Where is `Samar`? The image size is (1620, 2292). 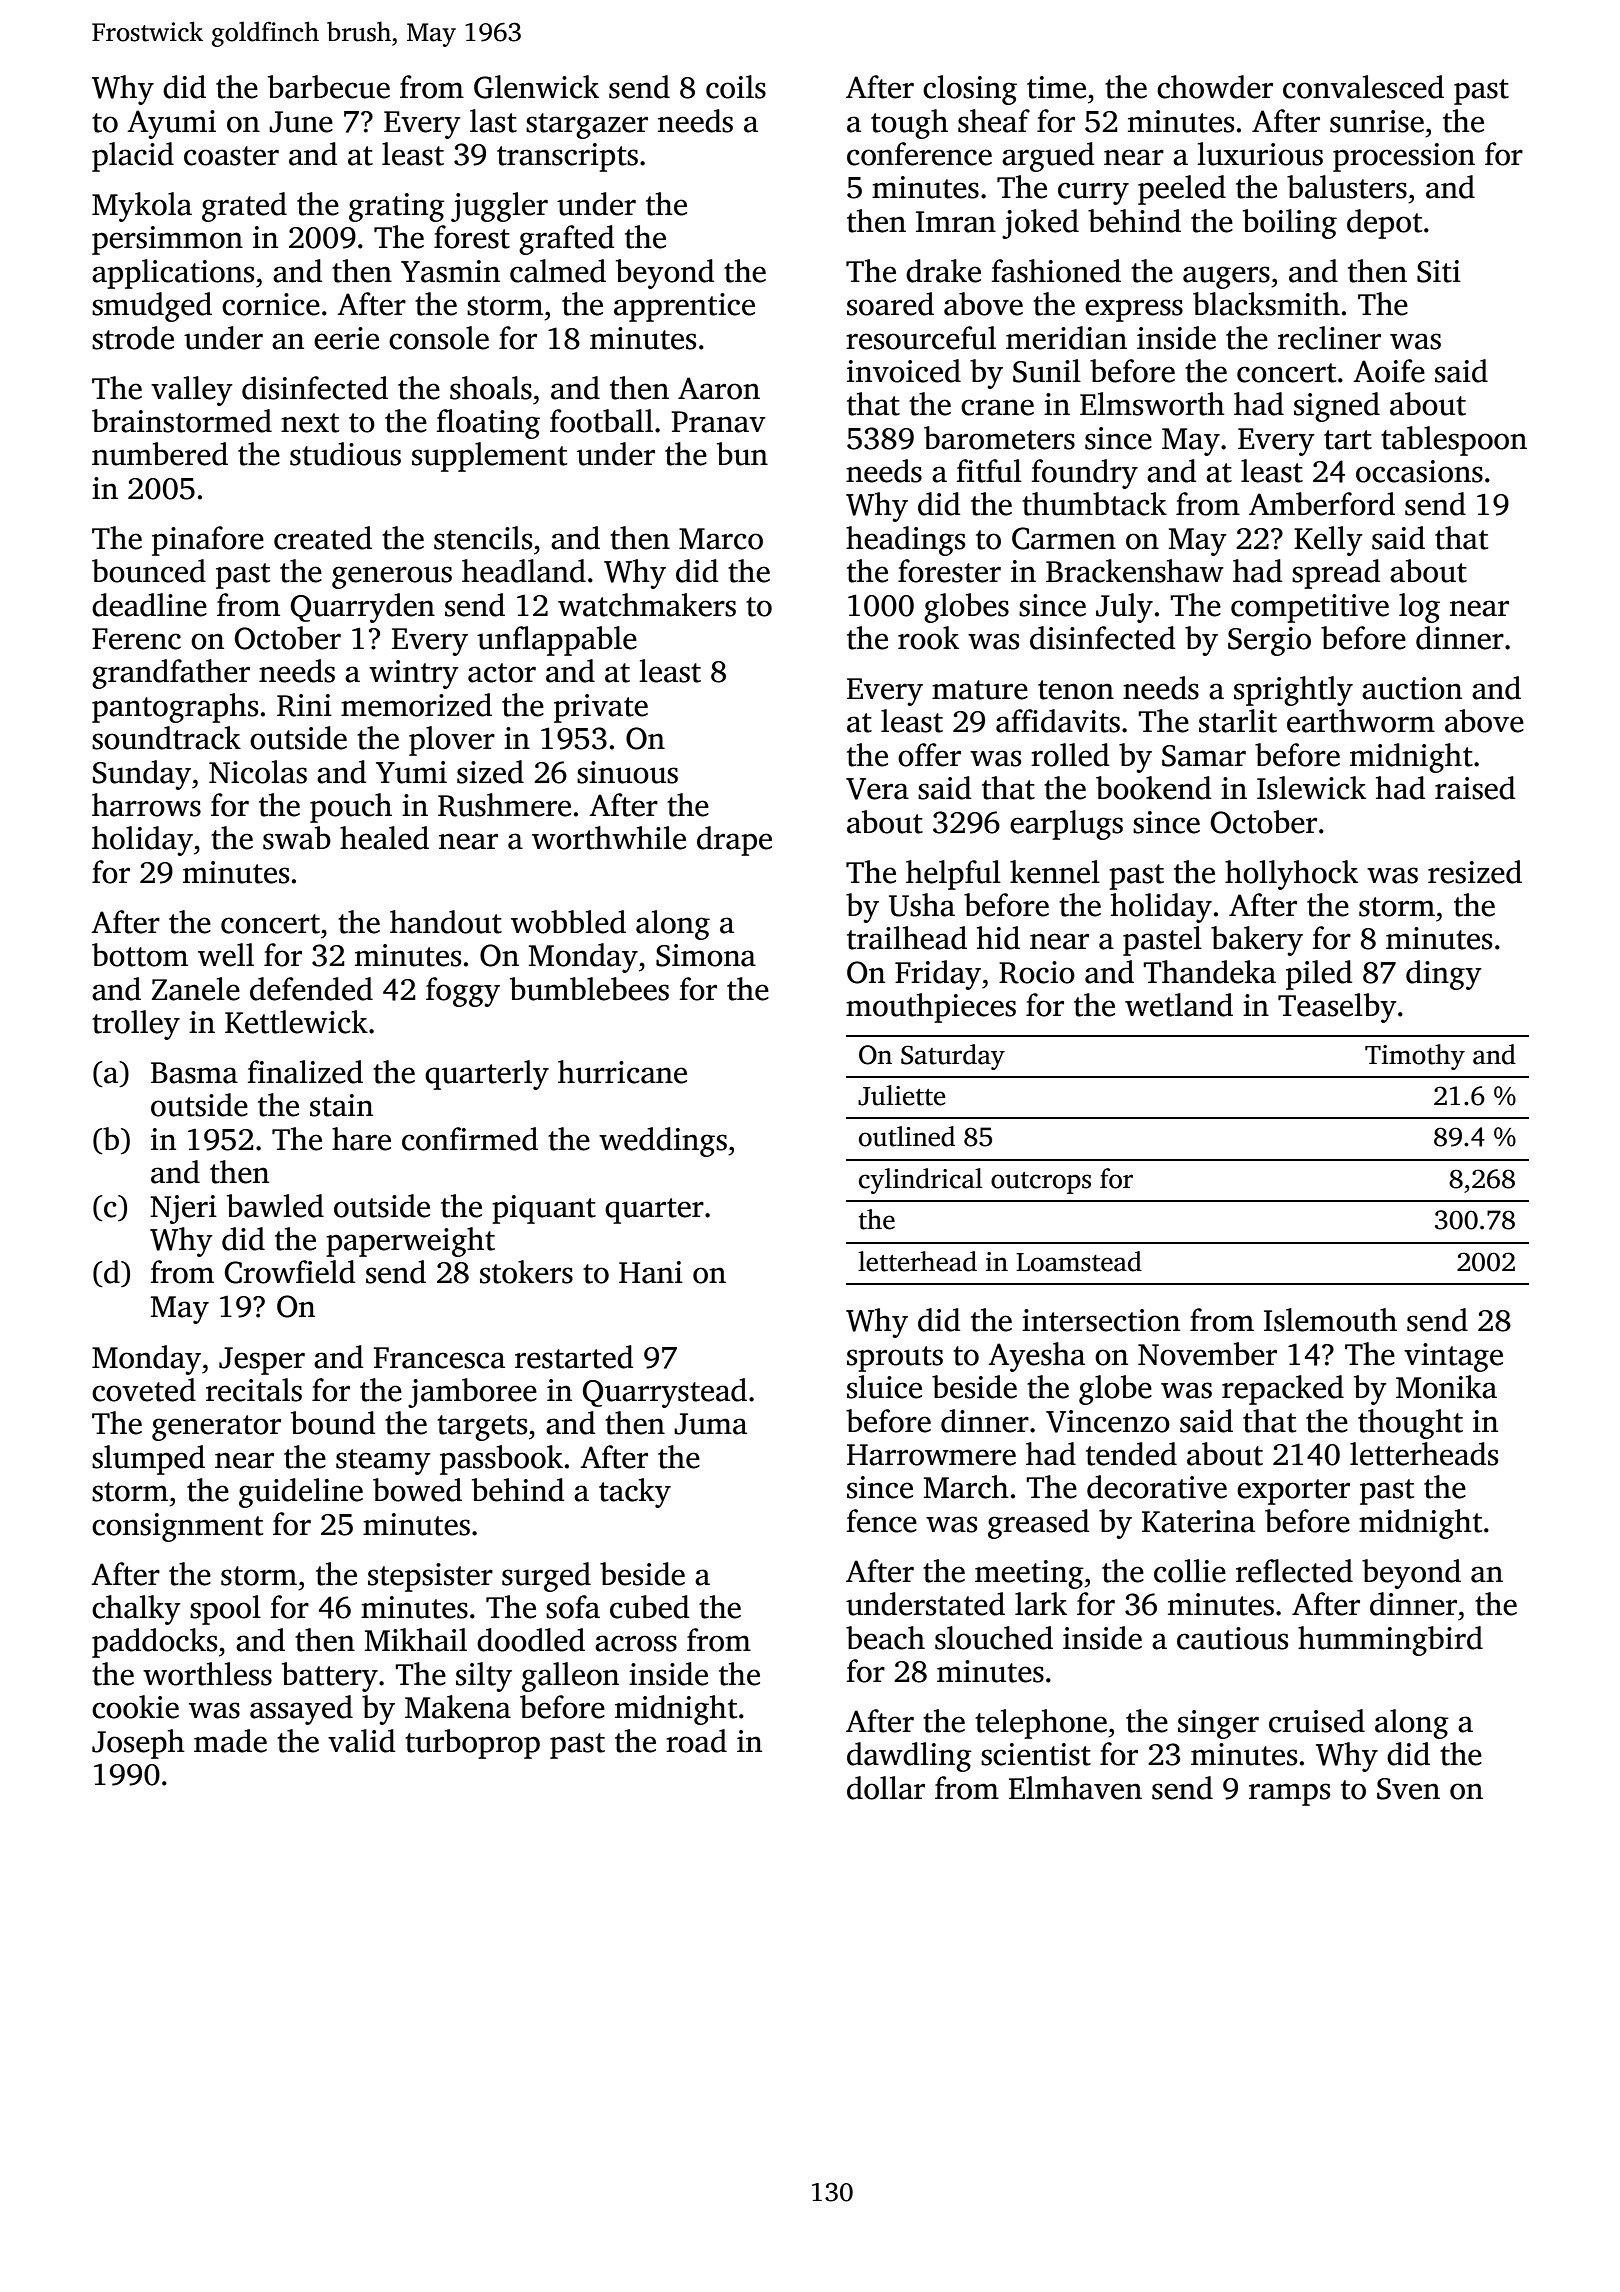 Samar is located at coordinates (1204, 756).
